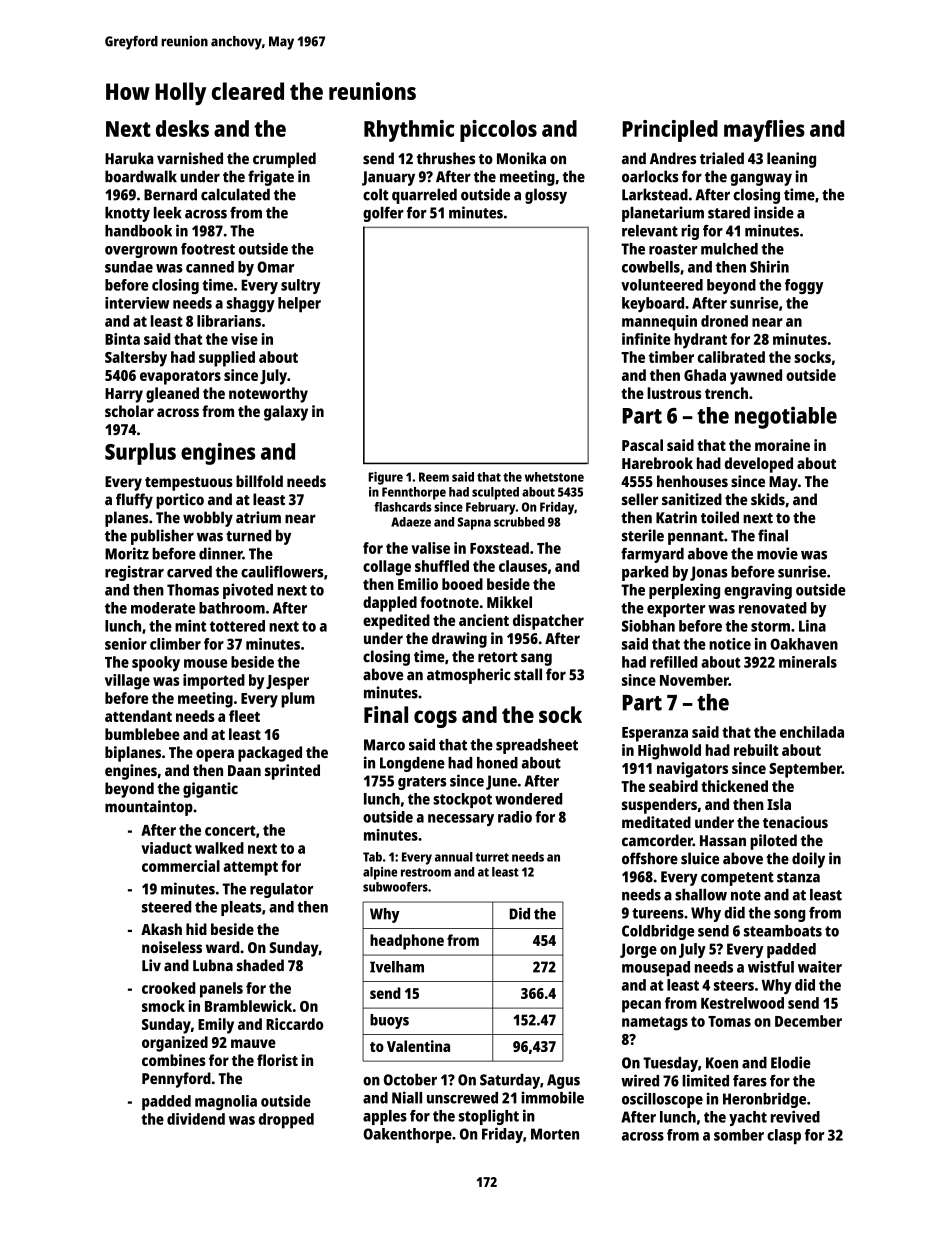 The image size is (952, 1233). Describe the element at coordinates (409, 131) in the screenshot. I see `Rhythmic` at that location.
